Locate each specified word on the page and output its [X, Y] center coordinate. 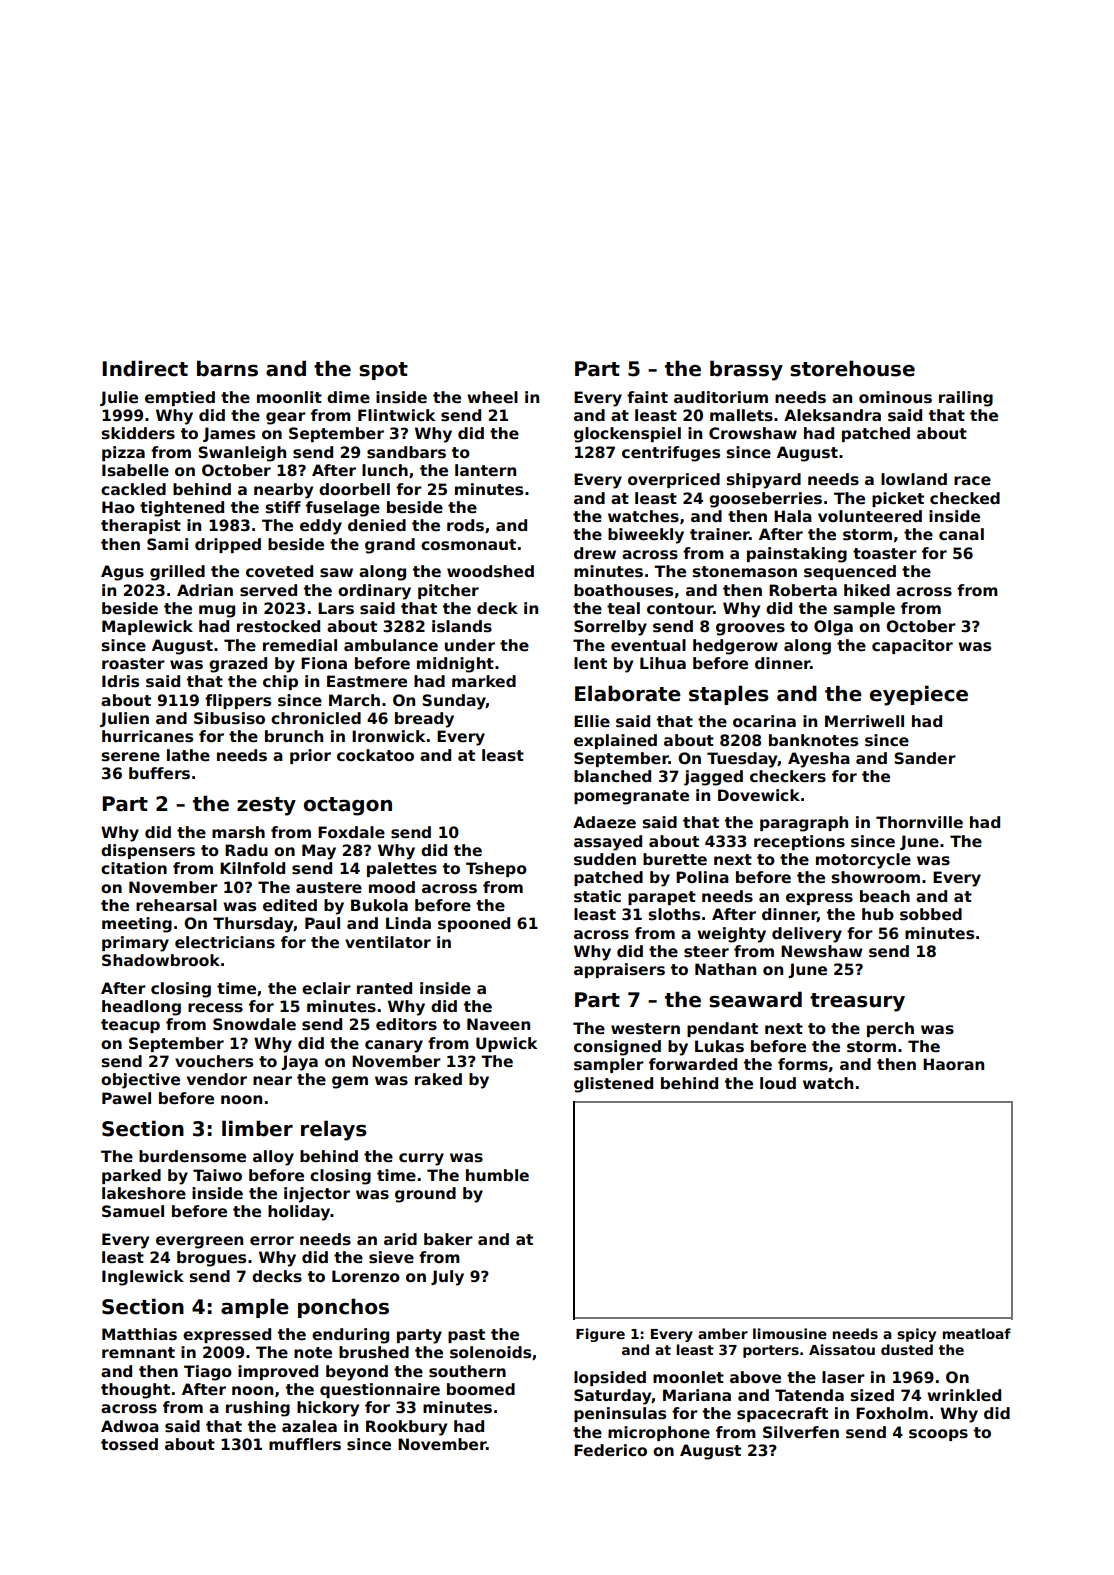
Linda [408, 923]
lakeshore [144, 1193]
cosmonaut [468, 544]
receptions [799, 842]
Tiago [208, 1373]
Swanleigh [242, 454]
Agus [122, 573]
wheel [492, 397]
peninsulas [620, 1414]
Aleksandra [832, 415]
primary [135, 944]
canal [961, 534]
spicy [916, 1335]
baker [448, 1239]
